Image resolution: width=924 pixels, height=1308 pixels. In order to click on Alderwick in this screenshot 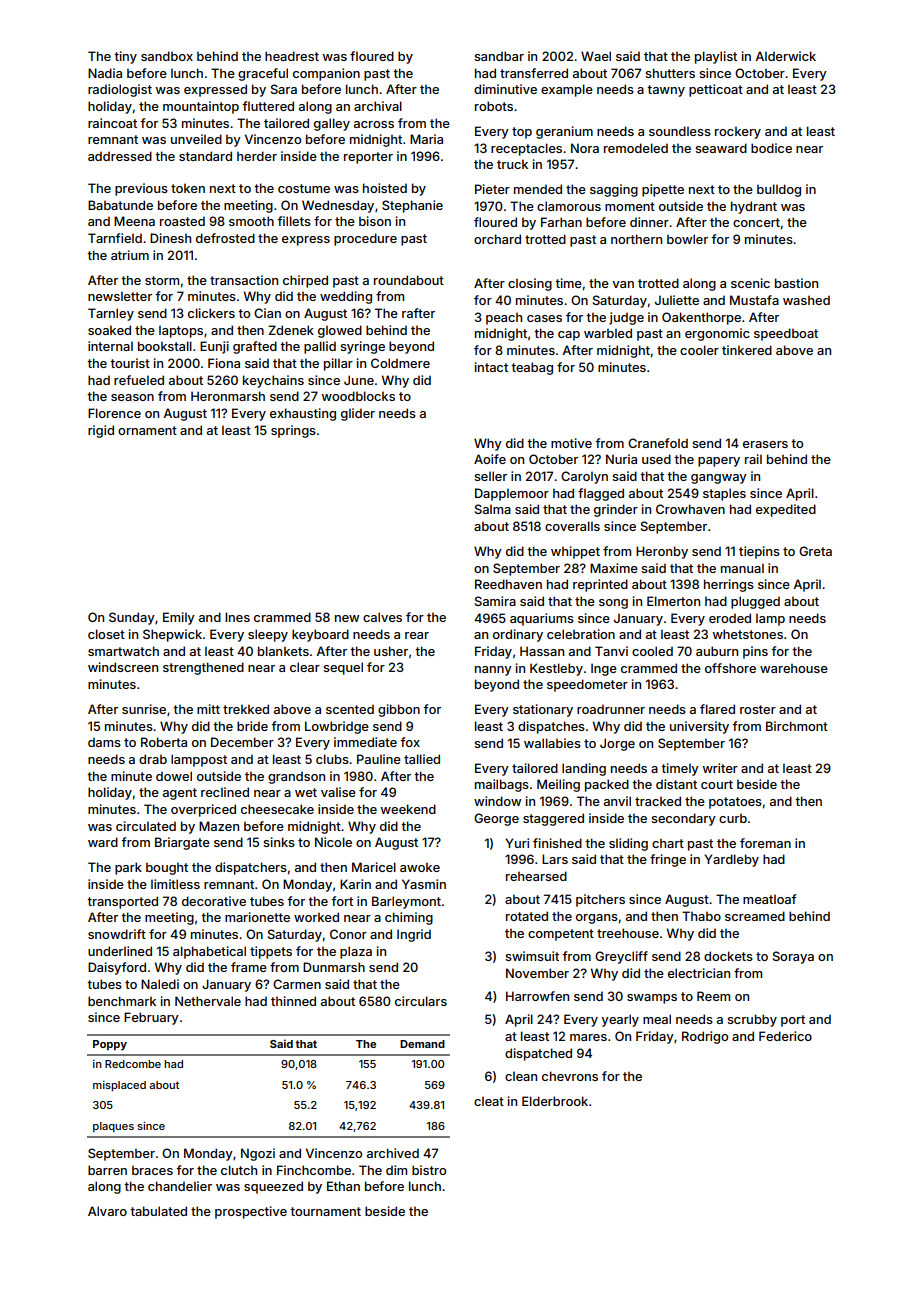, I will do `click(785, 56)`.
